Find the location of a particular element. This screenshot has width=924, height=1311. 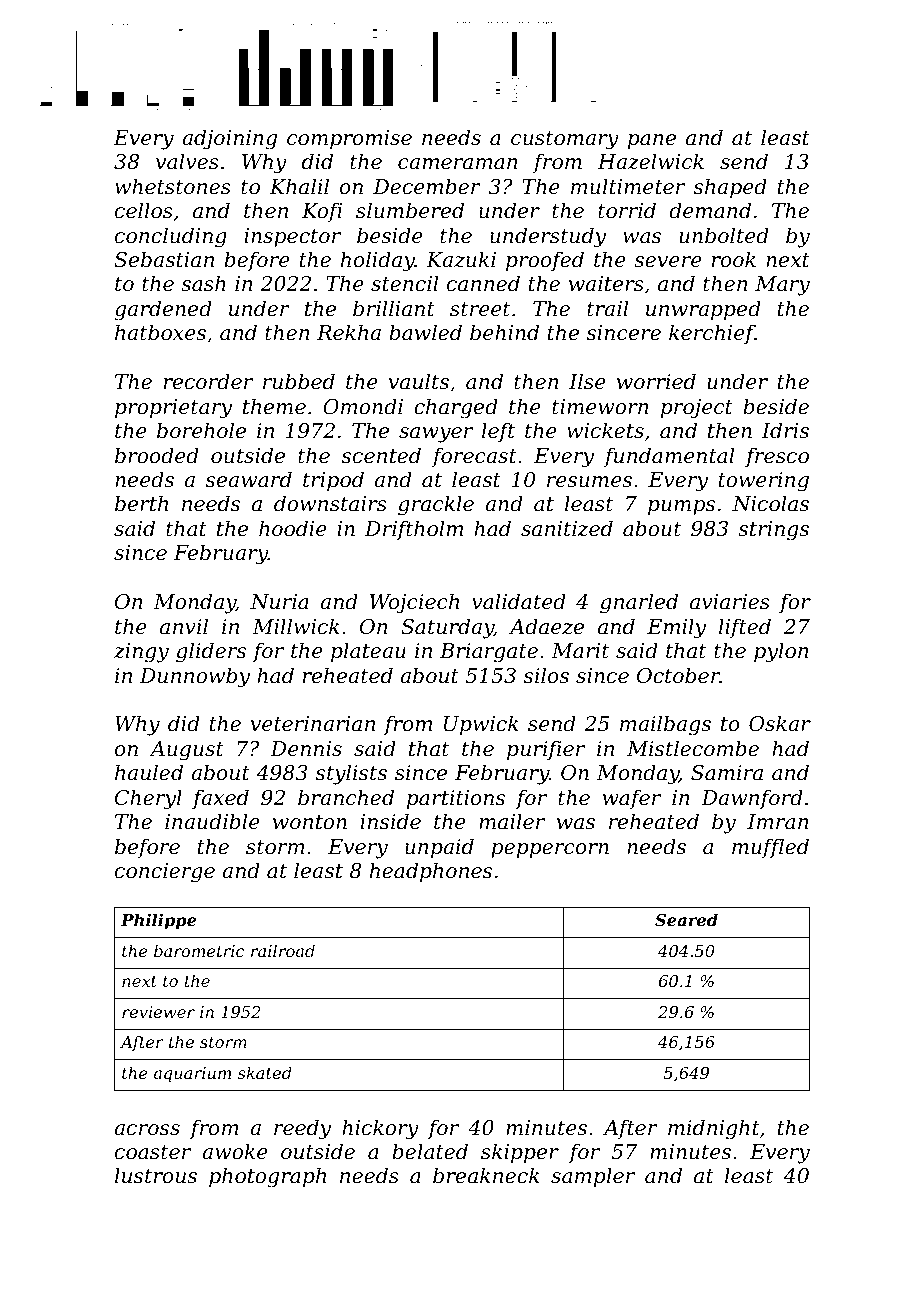

adjoining is located at coordinates (229, 139).
